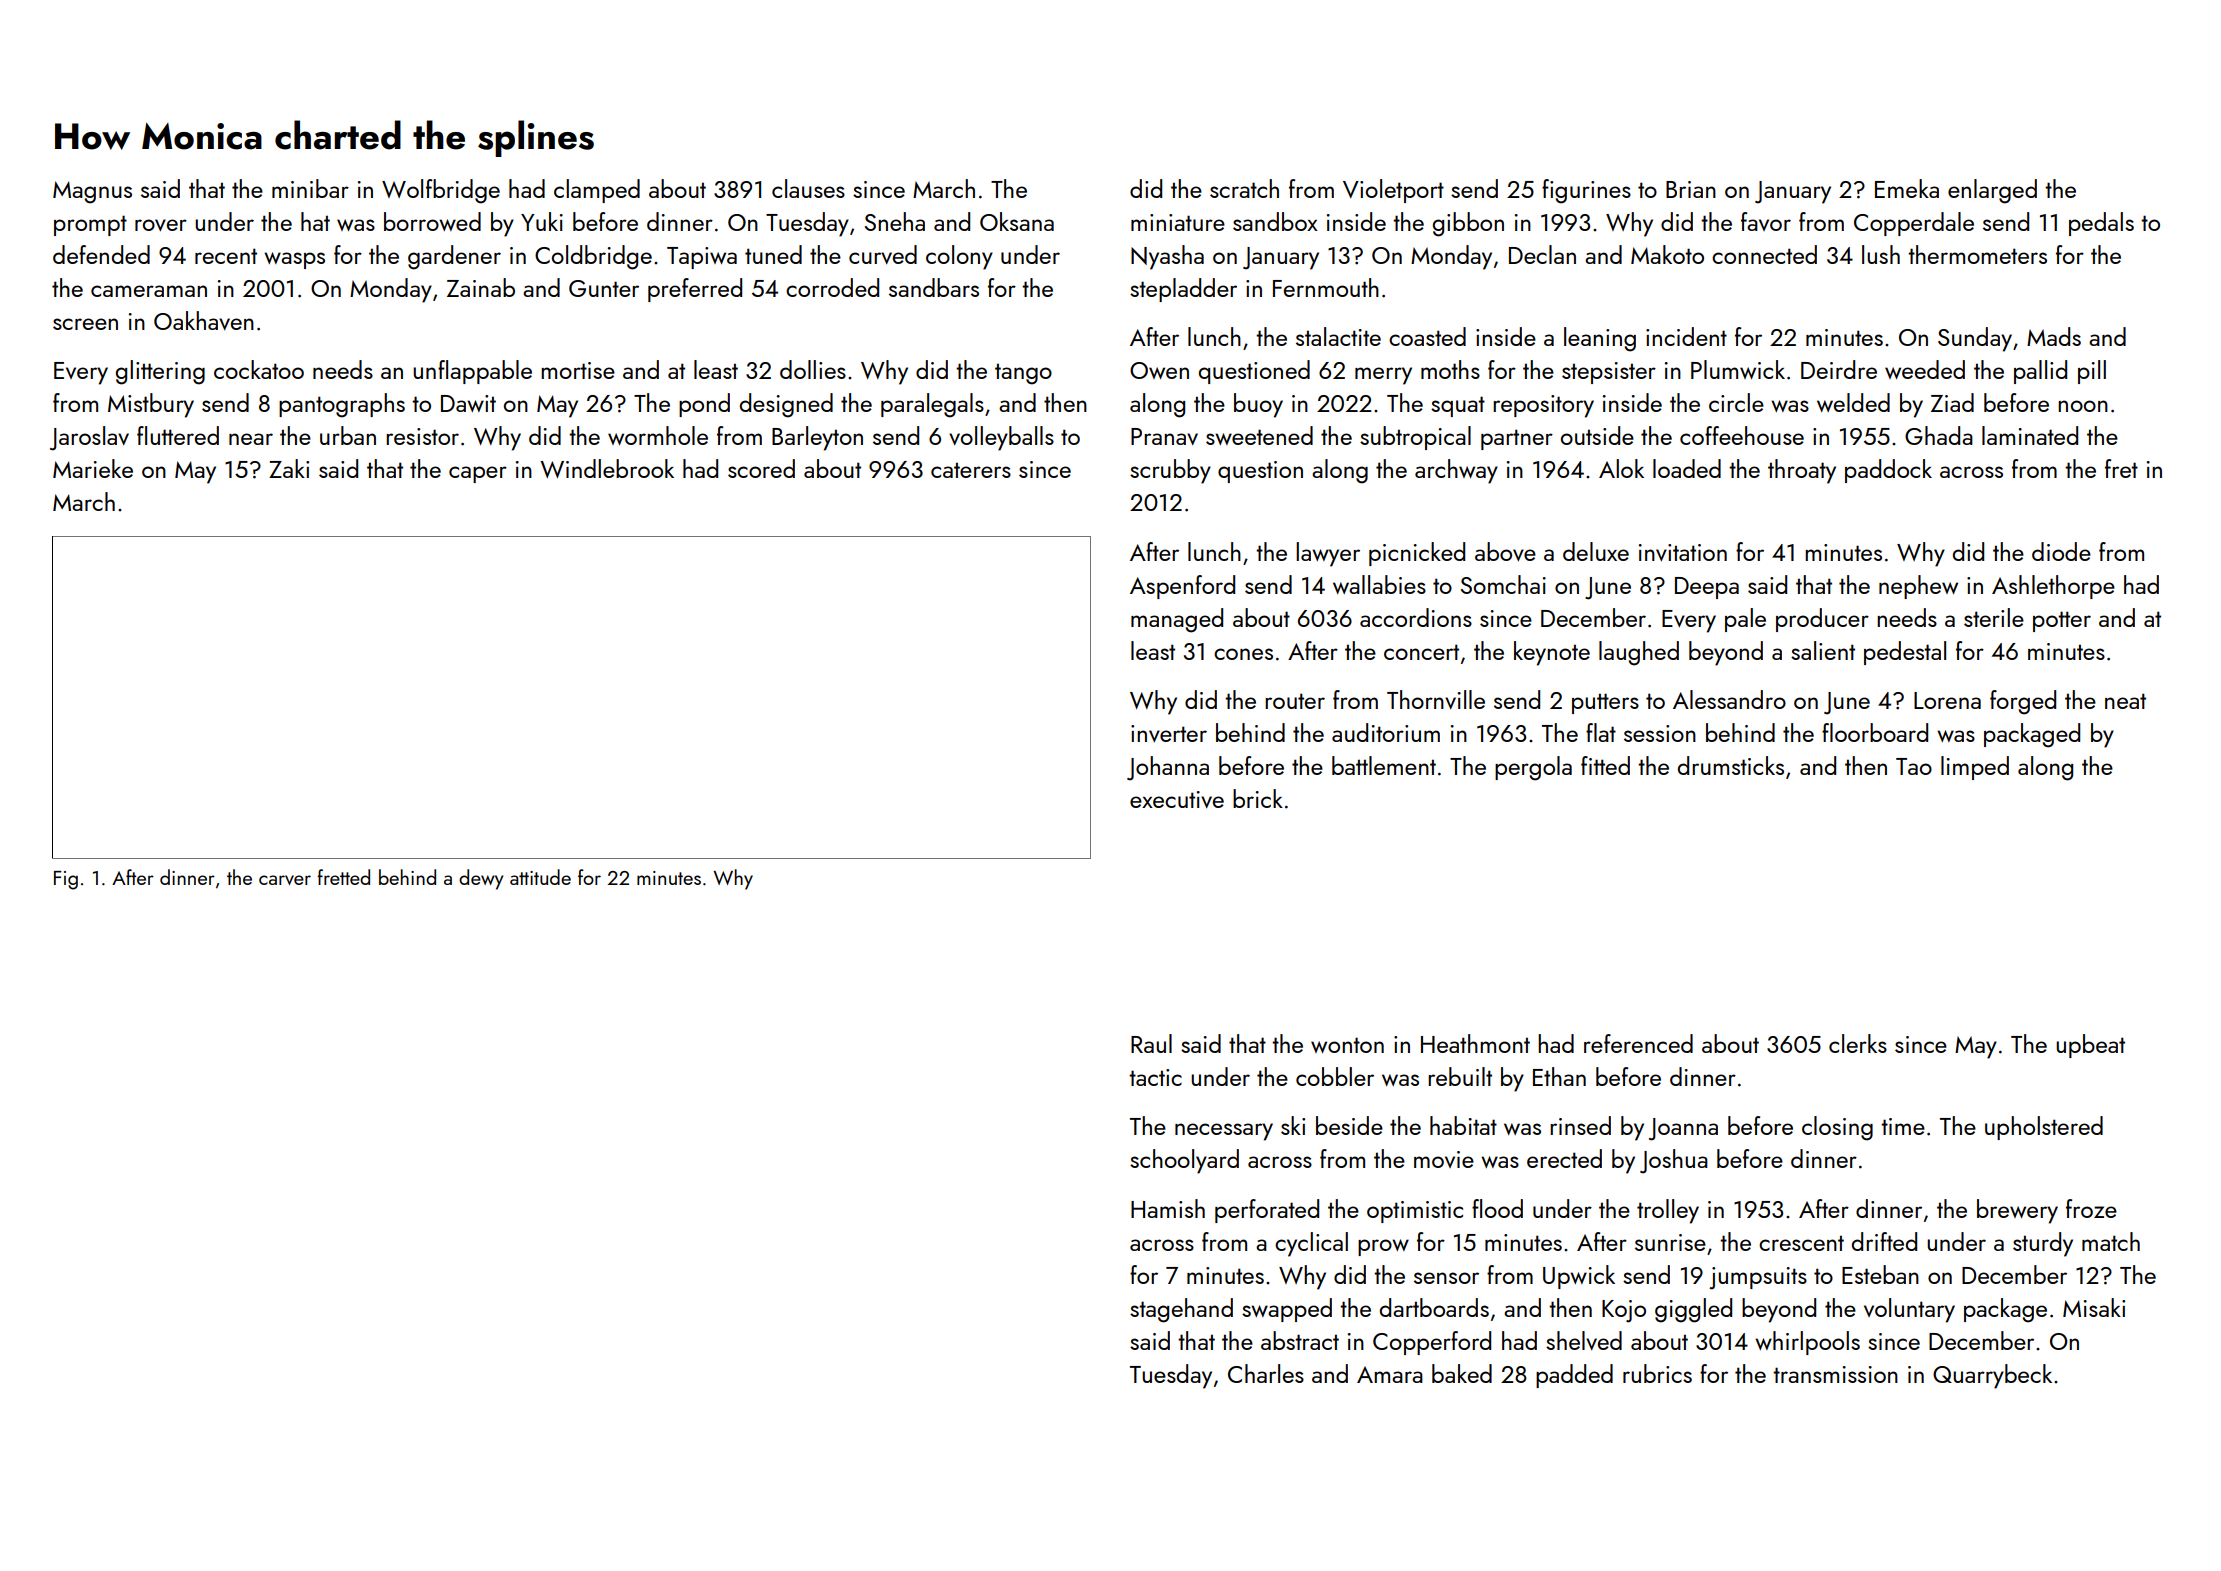  Describe the element at coordinates (481, 879) in the screenshot. I see `dewy` at that location.
